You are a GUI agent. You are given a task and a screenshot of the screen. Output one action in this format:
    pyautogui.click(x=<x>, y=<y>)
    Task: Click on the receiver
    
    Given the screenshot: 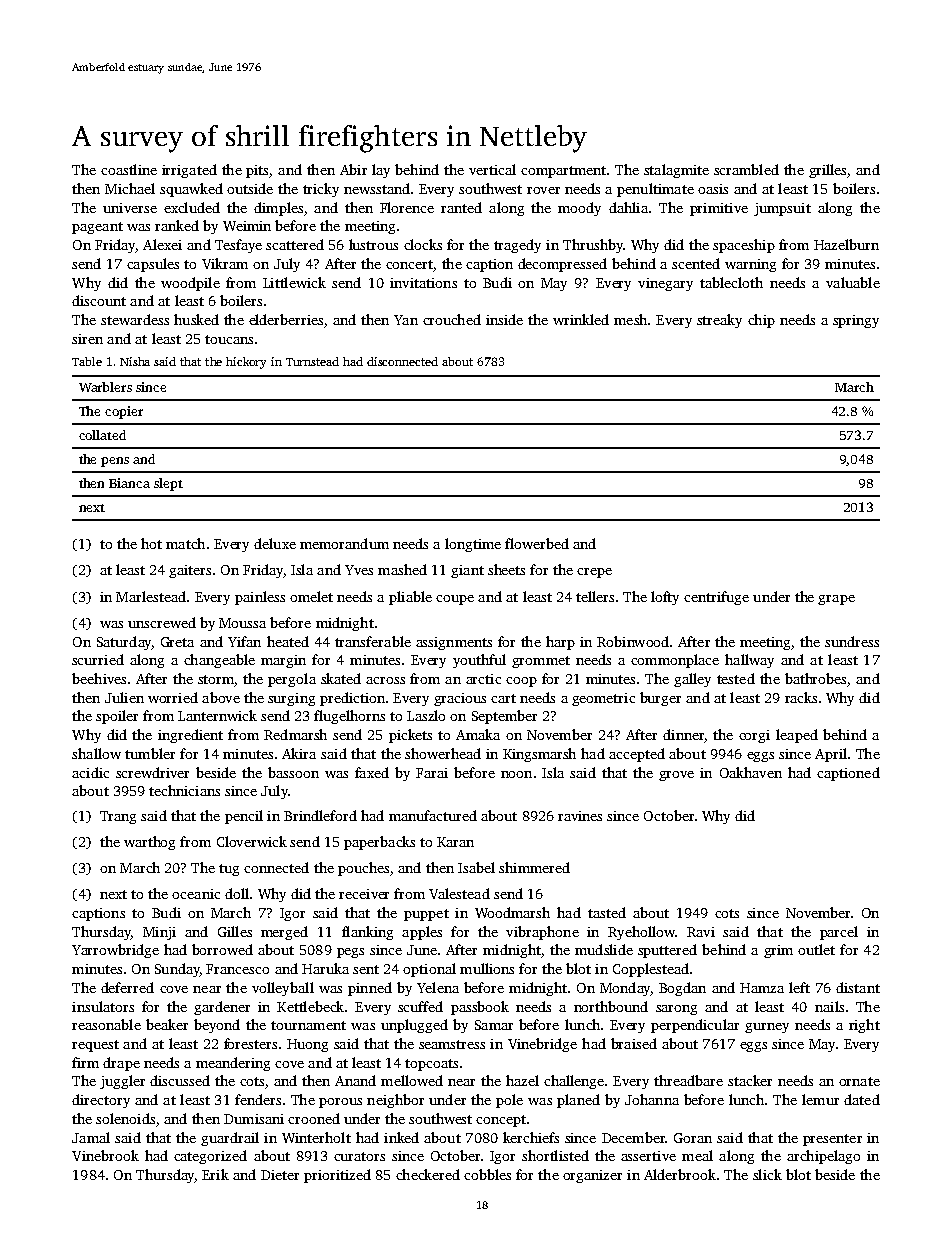 What is the action you would take?
    pyautogui.click(x=364, y=894)
